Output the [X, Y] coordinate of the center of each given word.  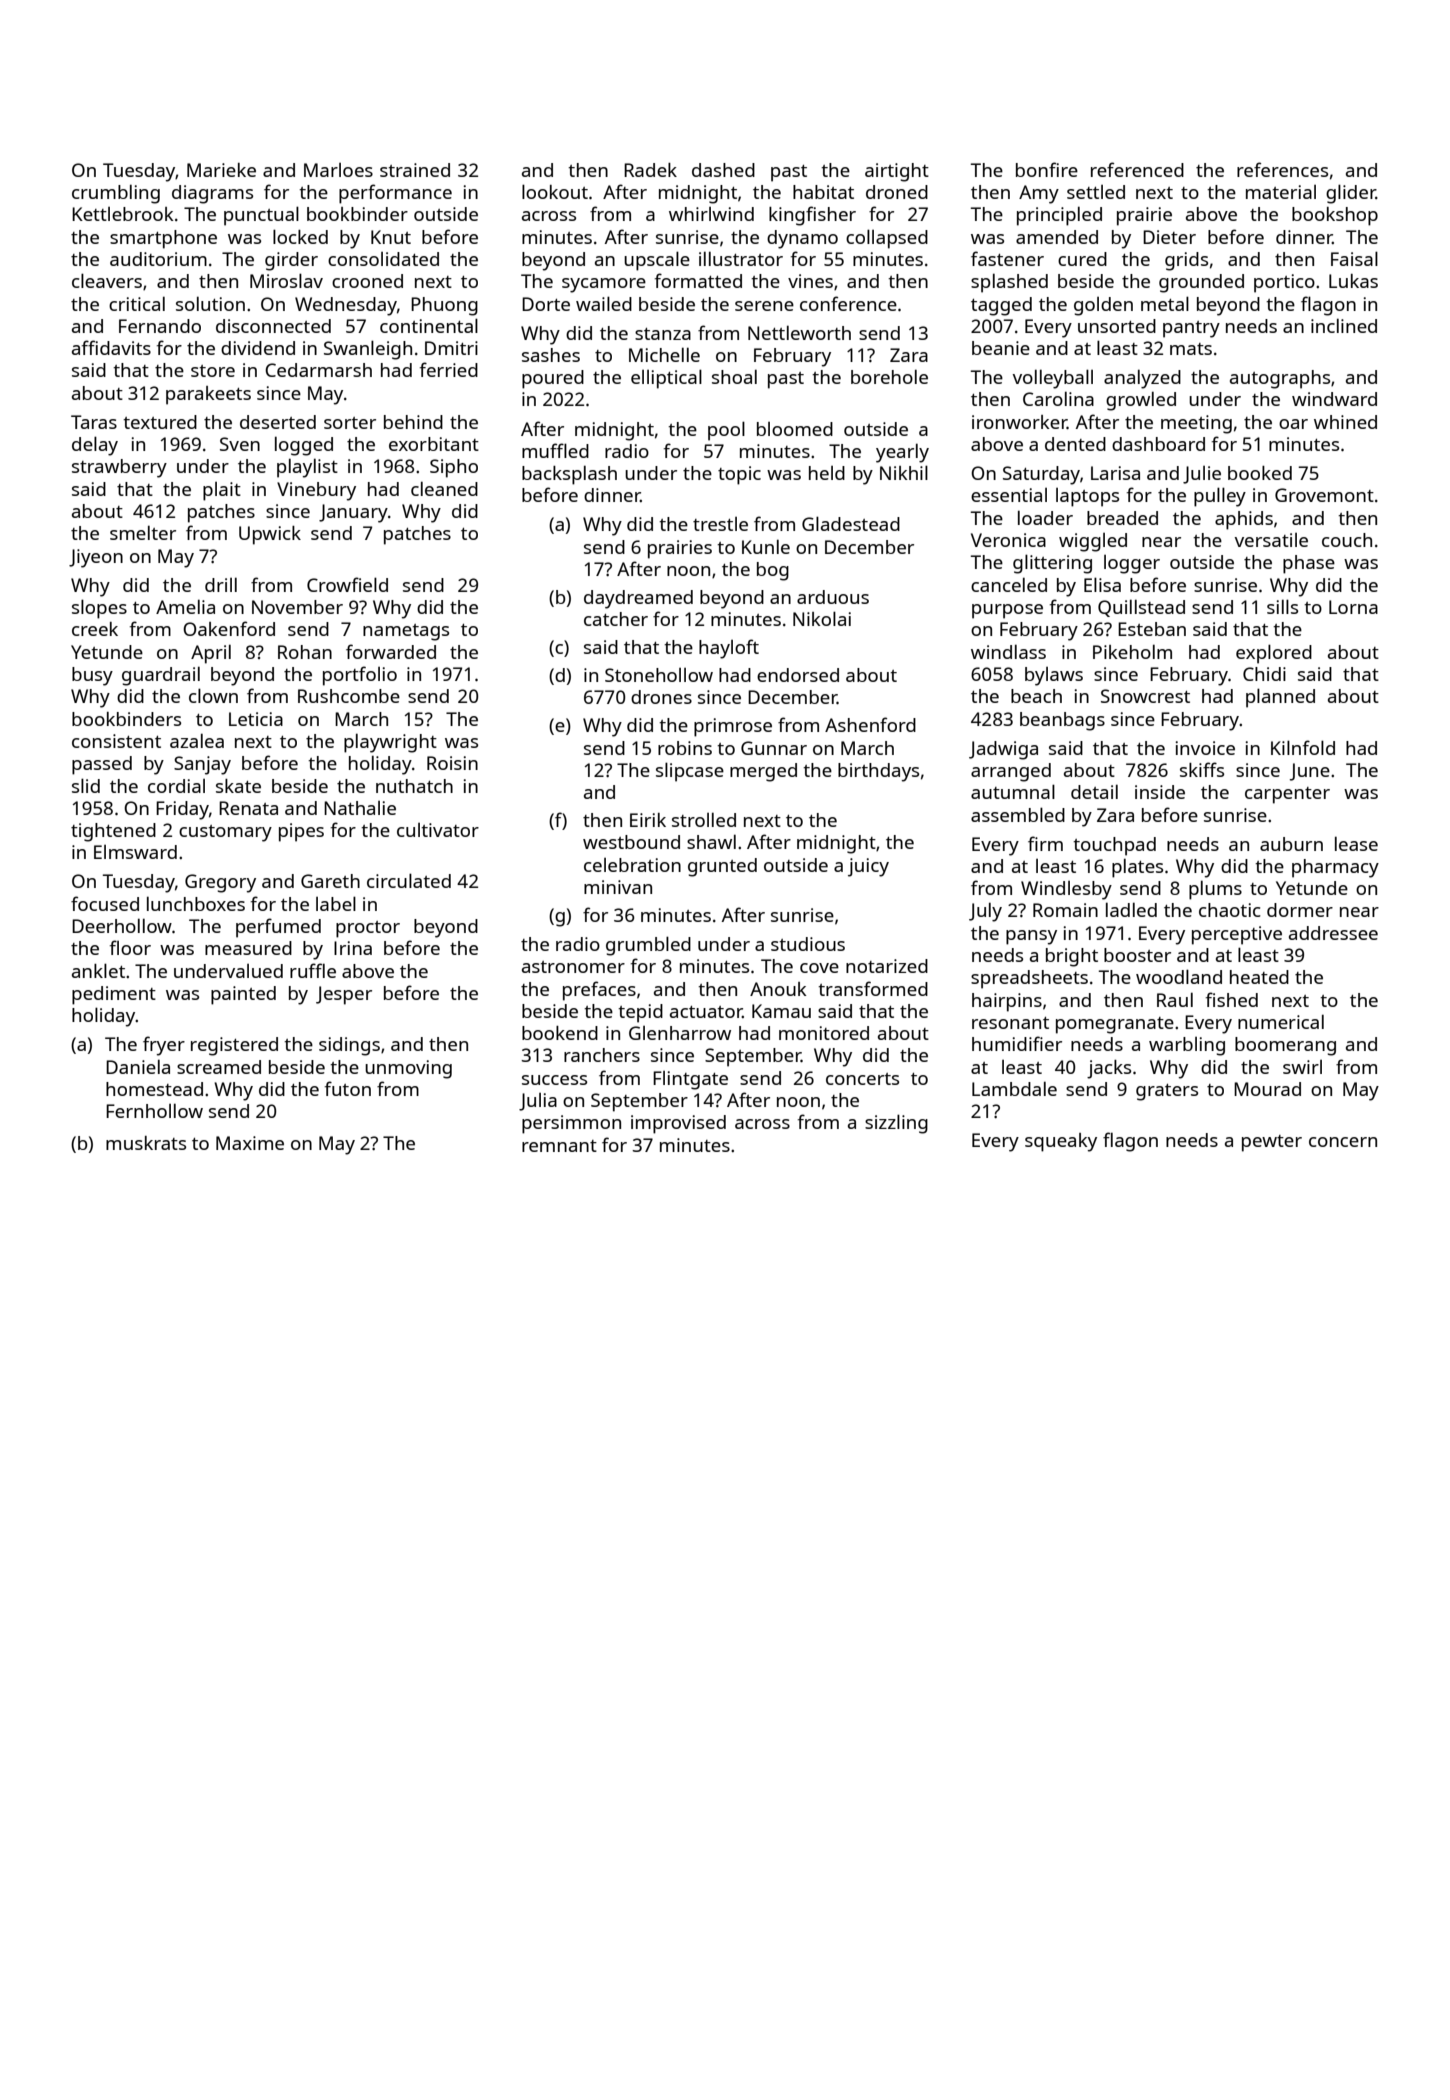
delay [95, 446]
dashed [723, 170]
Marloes [338, 170]
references [1282, 169]
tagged [1001, 306]
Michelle [664, 354]
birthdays [878, 772]
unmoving [408, 1069]
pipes [301, 832]
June [1310, 772]
